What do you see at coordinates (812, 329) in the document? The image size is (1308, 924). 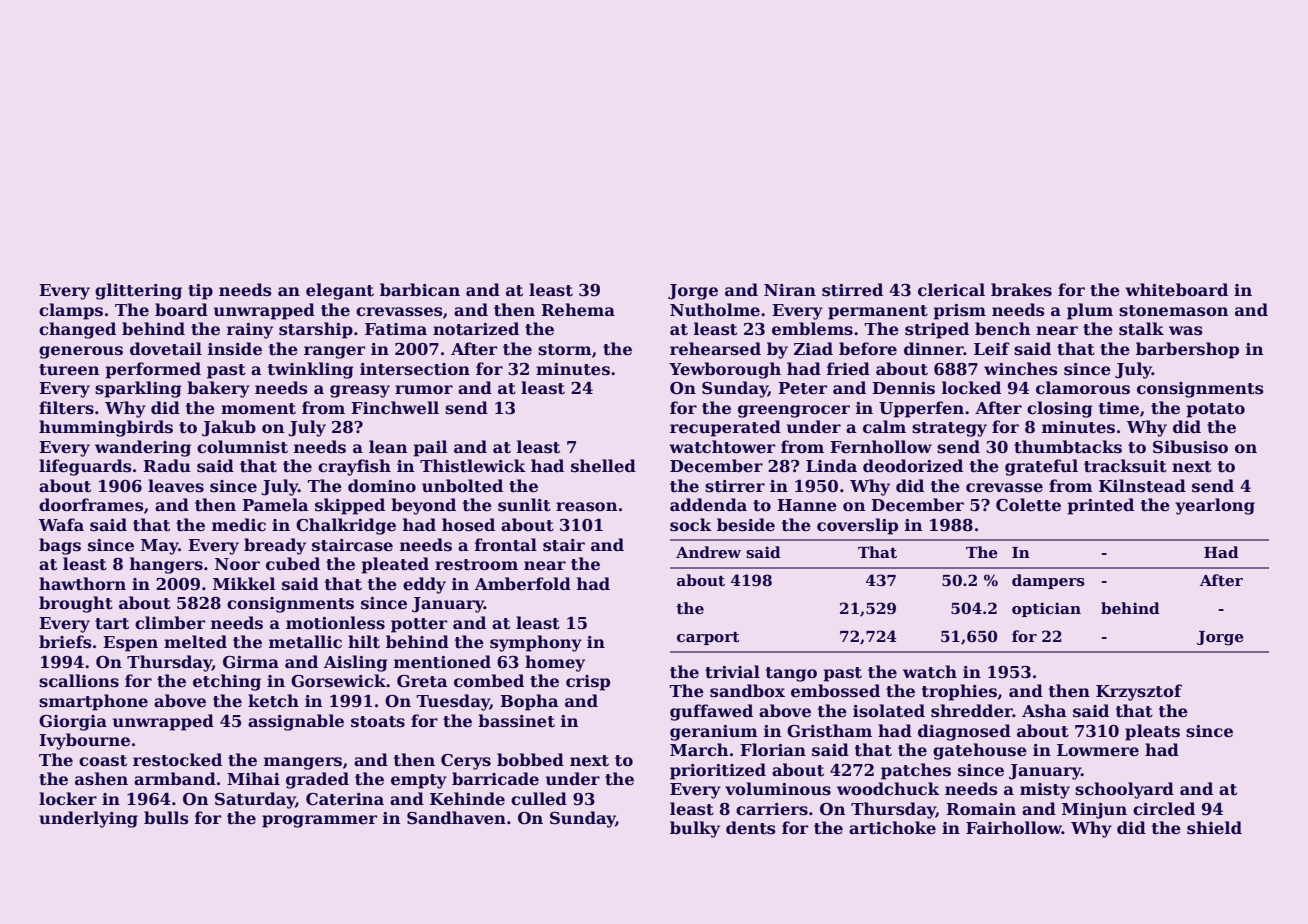 I see `emblems` at bounding box center [812, 329].
